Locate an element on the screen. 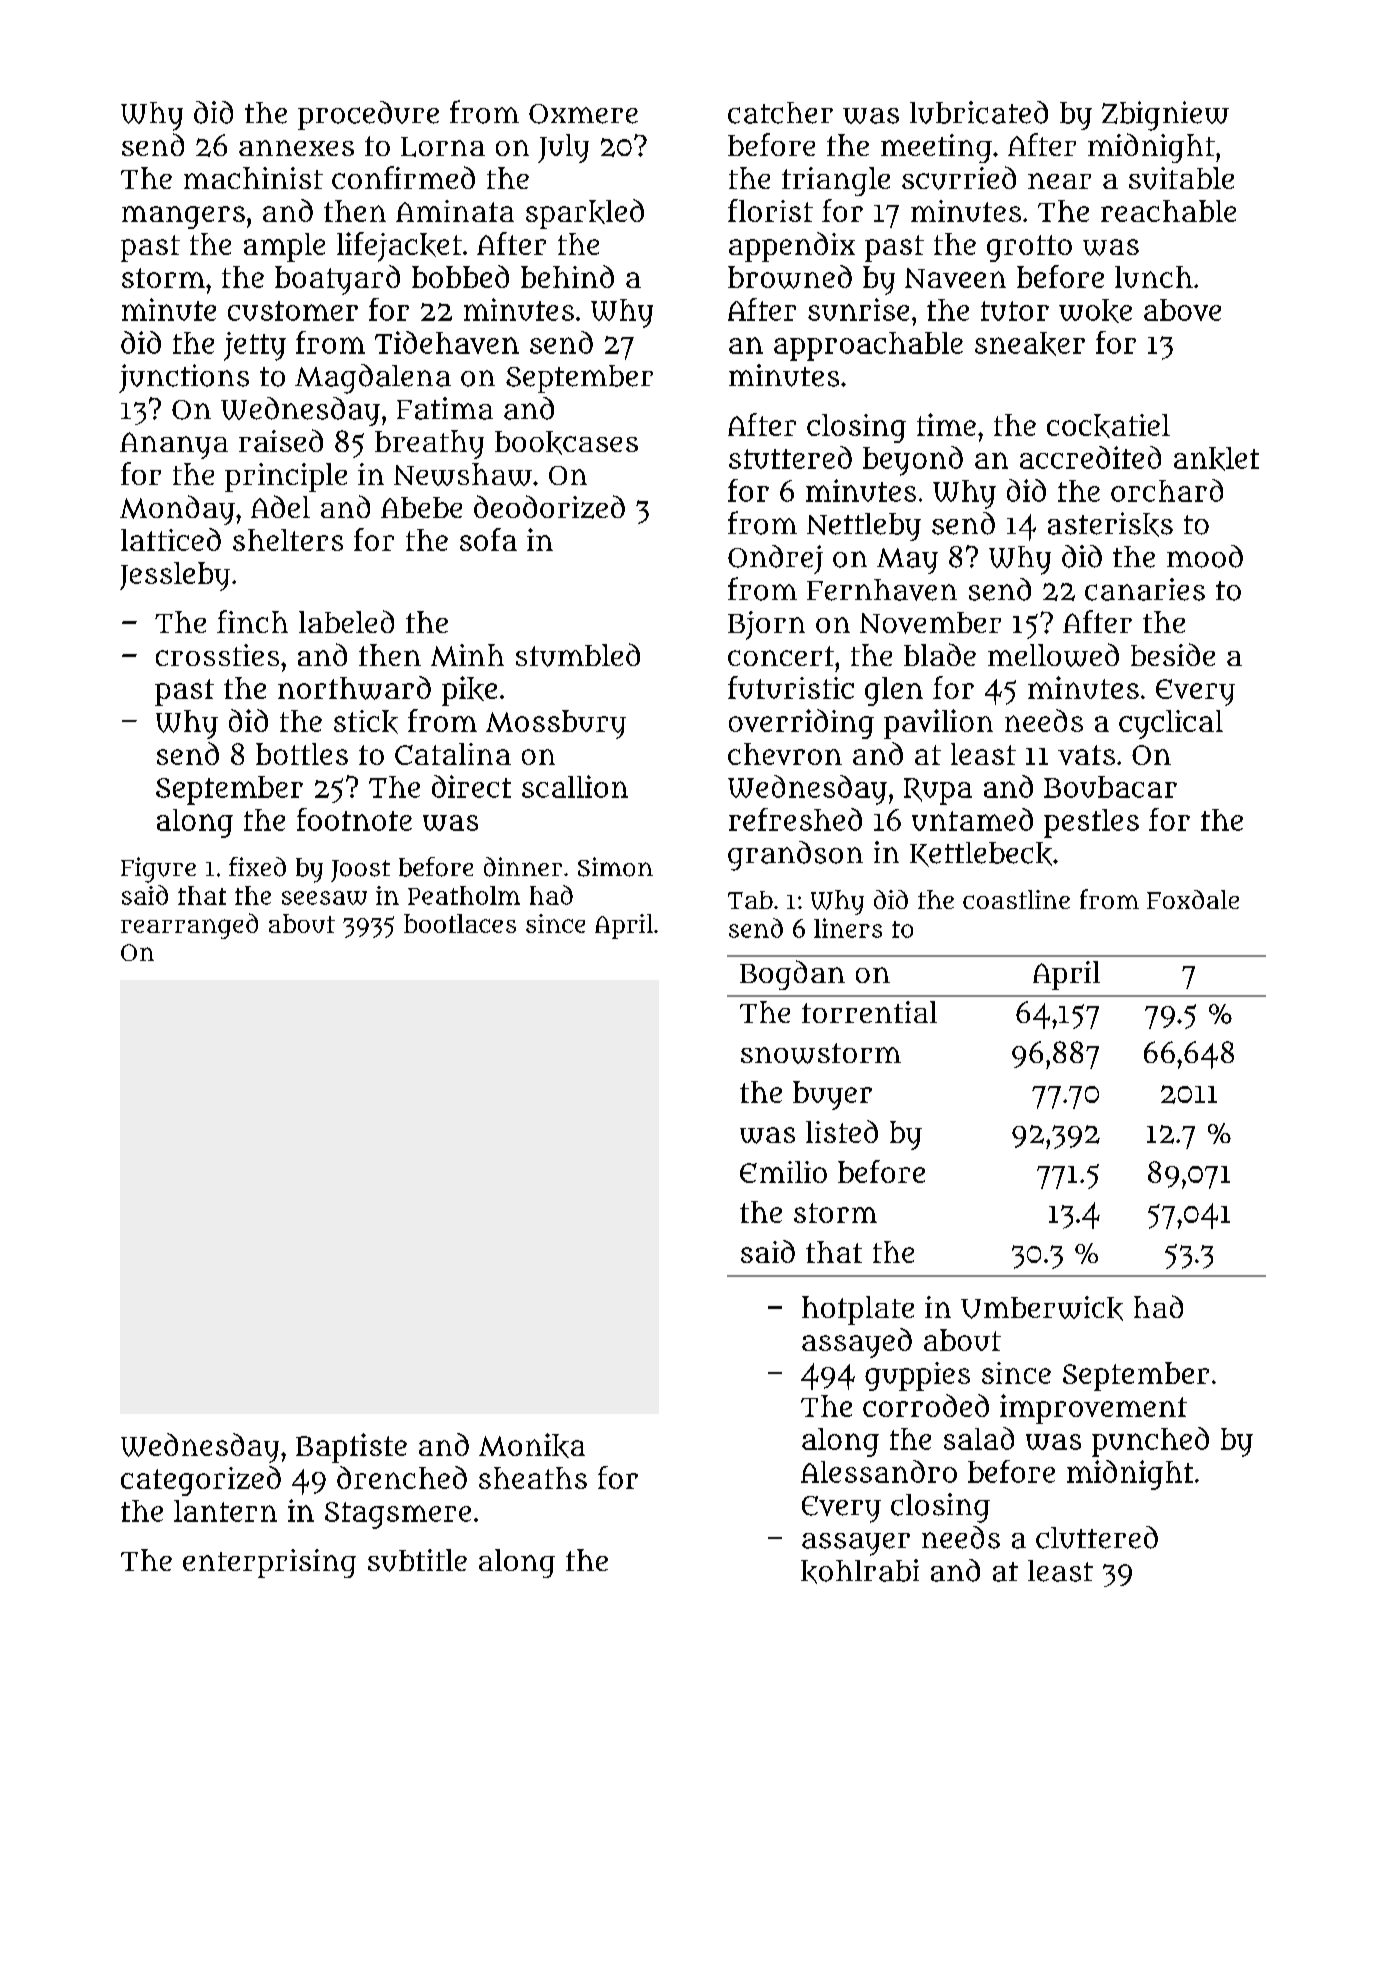 The image size is (1386, 1969). tutor is located at coordinates (1015, 311).
